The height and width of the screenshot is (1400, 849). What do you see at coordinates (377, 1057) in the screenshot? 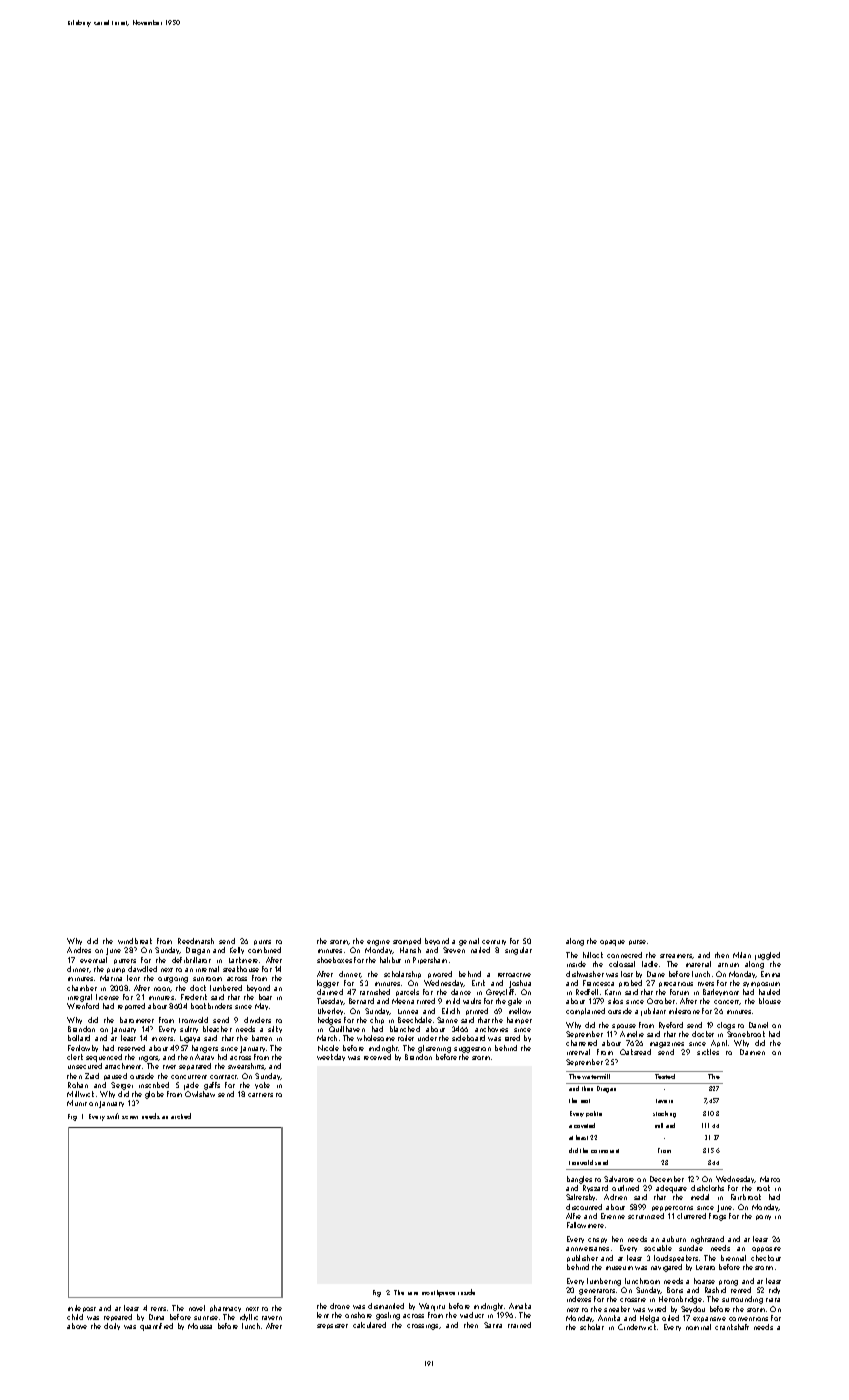
I see `received` at bounding box center [377, 1057].
